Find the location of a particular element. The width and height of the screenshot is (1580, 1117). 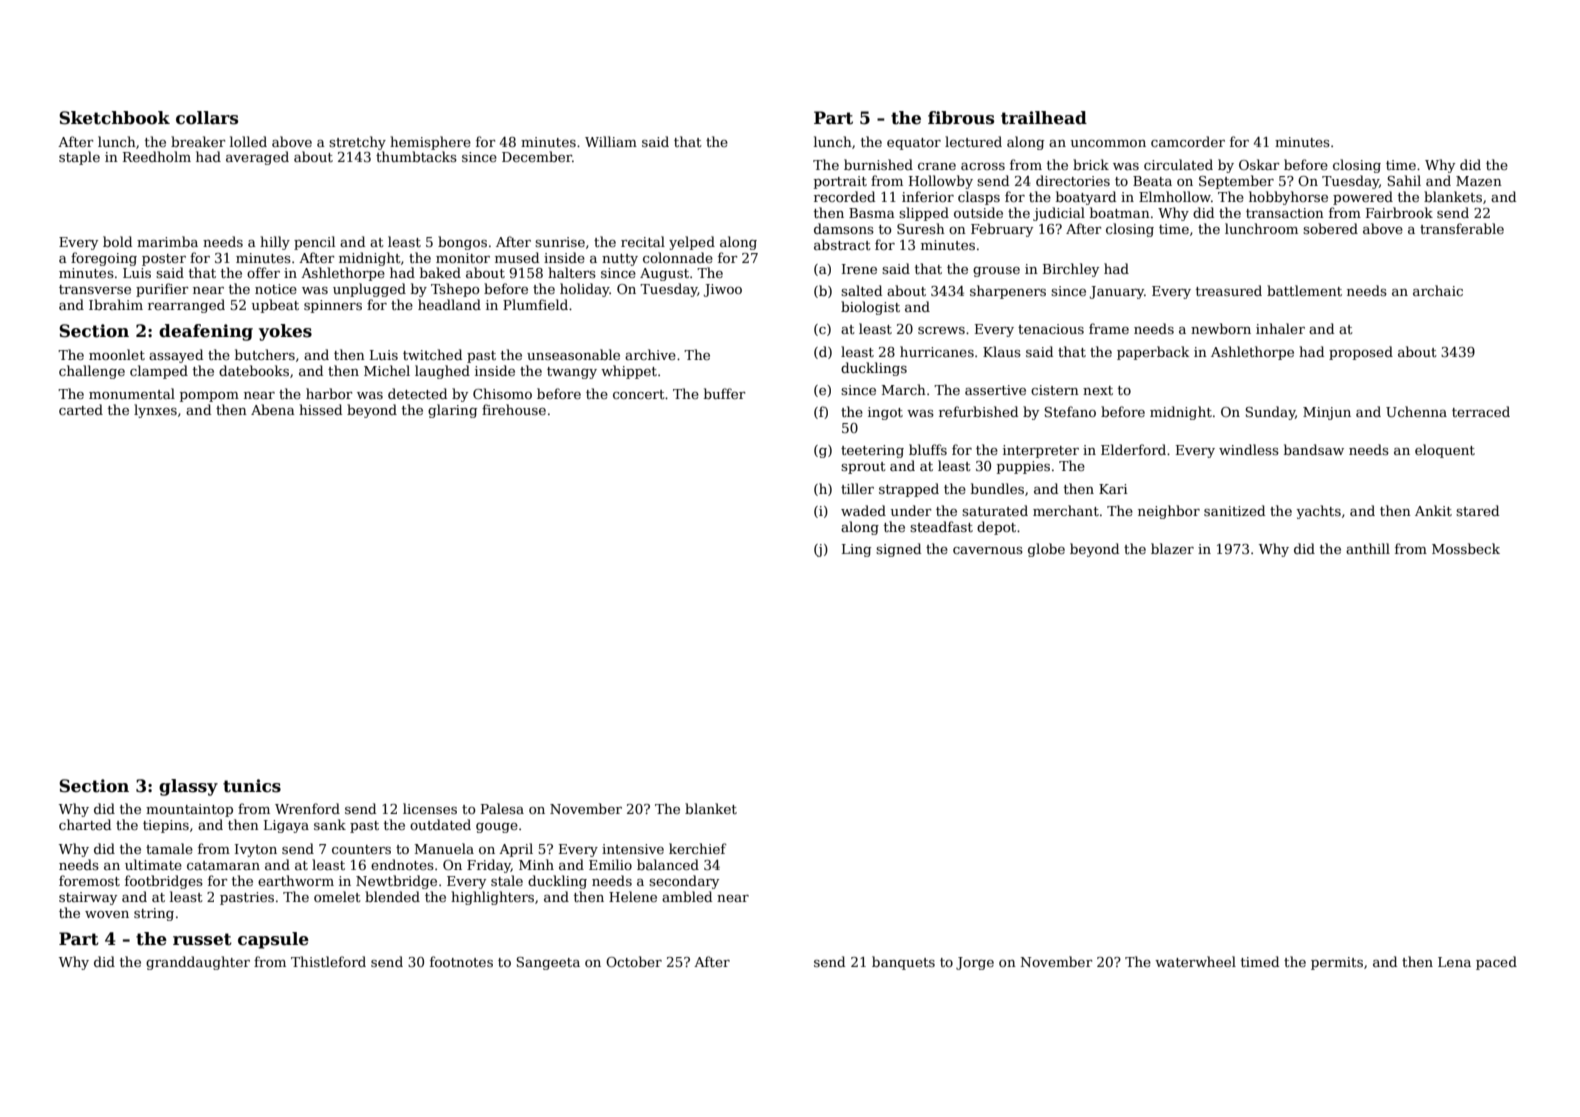

kerchief is located at coordinates (698, 848).
